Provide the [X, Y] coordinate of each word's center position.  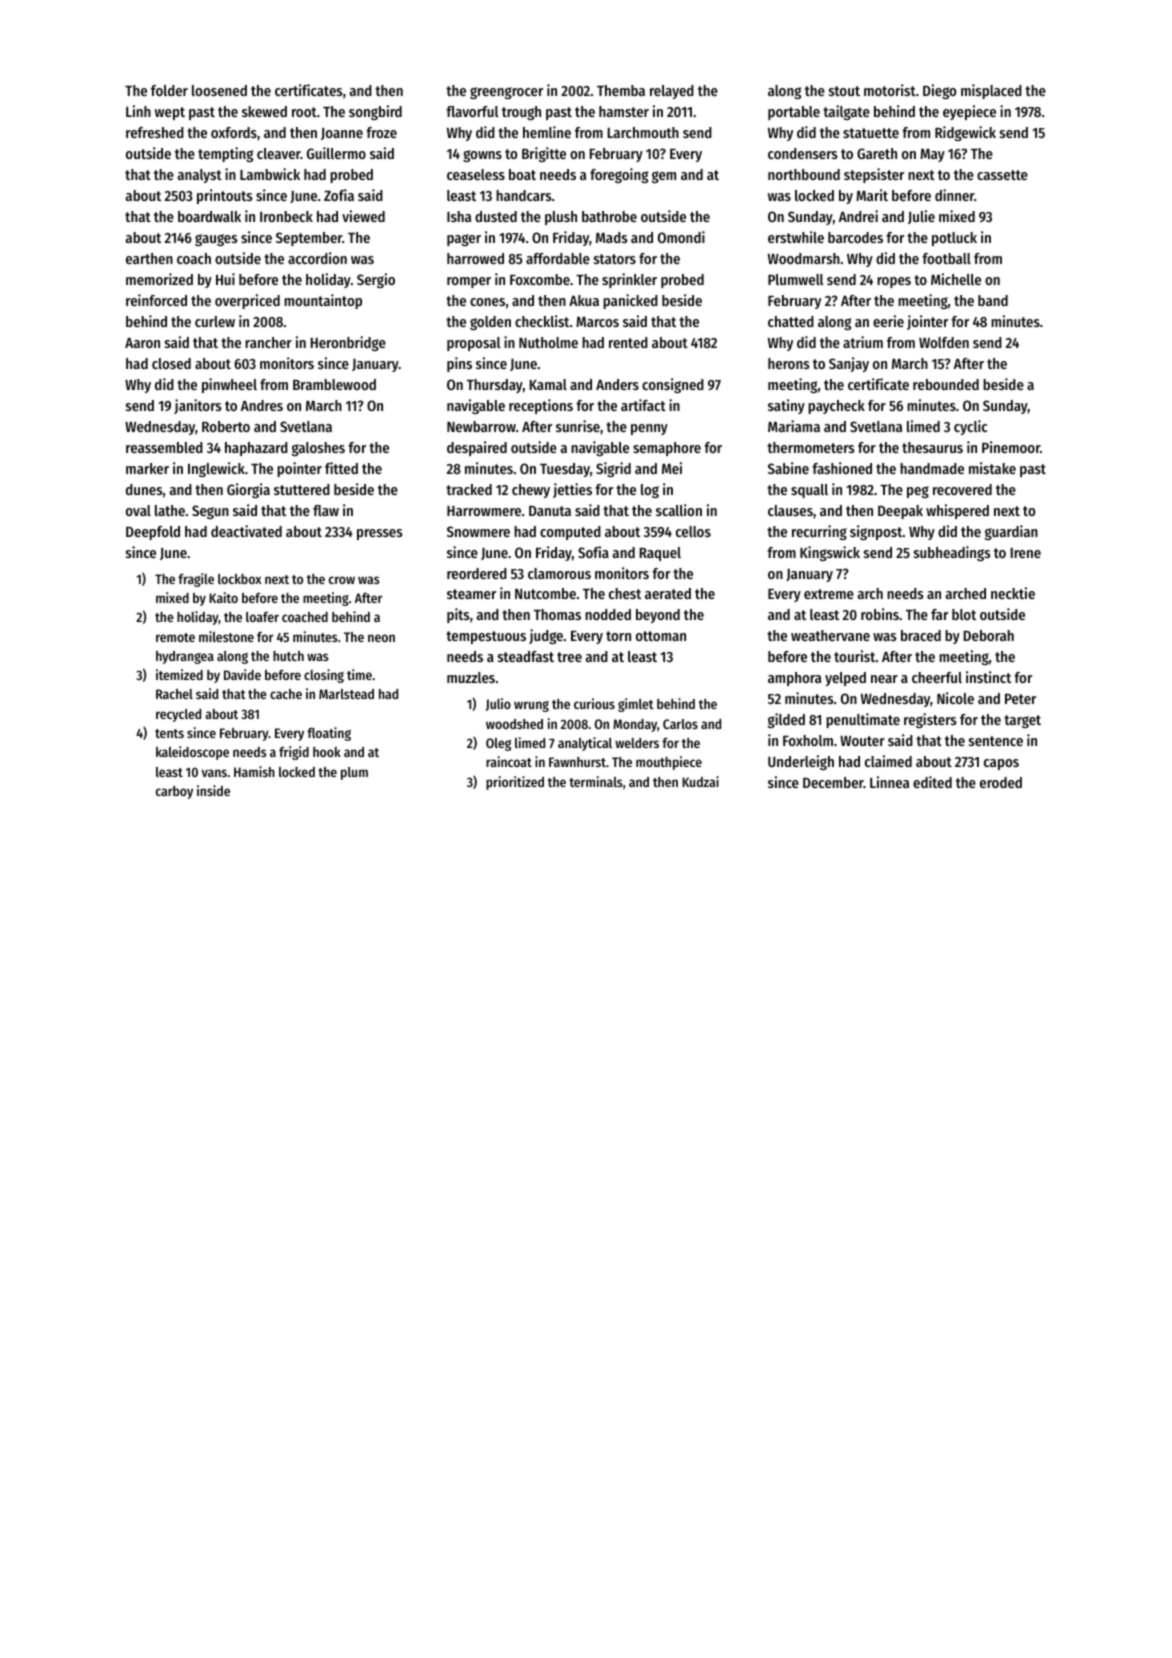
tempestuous [486, 637]
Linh [138, 111]
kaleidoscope [192, 753]
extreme [829, 594]
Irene [1026, 553]
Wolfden [944, 342]
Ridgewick [965, 133]
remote [175, 637]
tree [569, 657]
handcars [524, 195]
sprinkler [629, 280]
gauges [216, 240]
